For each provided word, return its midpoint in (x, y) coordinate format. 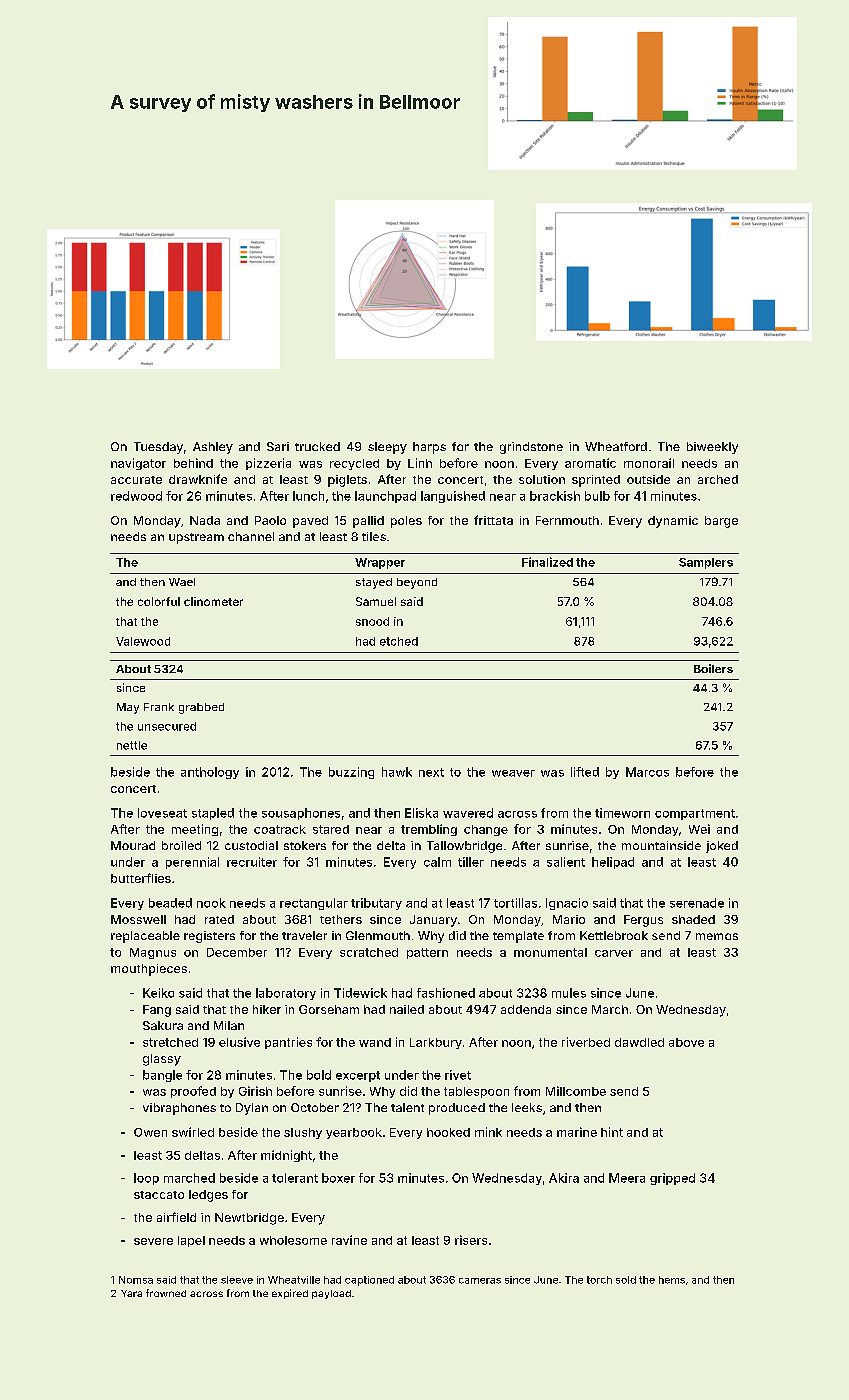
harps (429, 448)
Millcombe (576, 1091)
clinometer (213, 601)
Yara (131, 1293)
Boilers (713, 668)
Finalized (547, 562)
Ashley (213, 448)
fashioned (446, 993)
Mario (569, 919)
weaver (513, 773)
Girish (255, 1091)
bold (319, 1075)
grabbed (201, 708)
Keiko (158, 993)
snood (372, 621)
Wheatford (616, 446)
